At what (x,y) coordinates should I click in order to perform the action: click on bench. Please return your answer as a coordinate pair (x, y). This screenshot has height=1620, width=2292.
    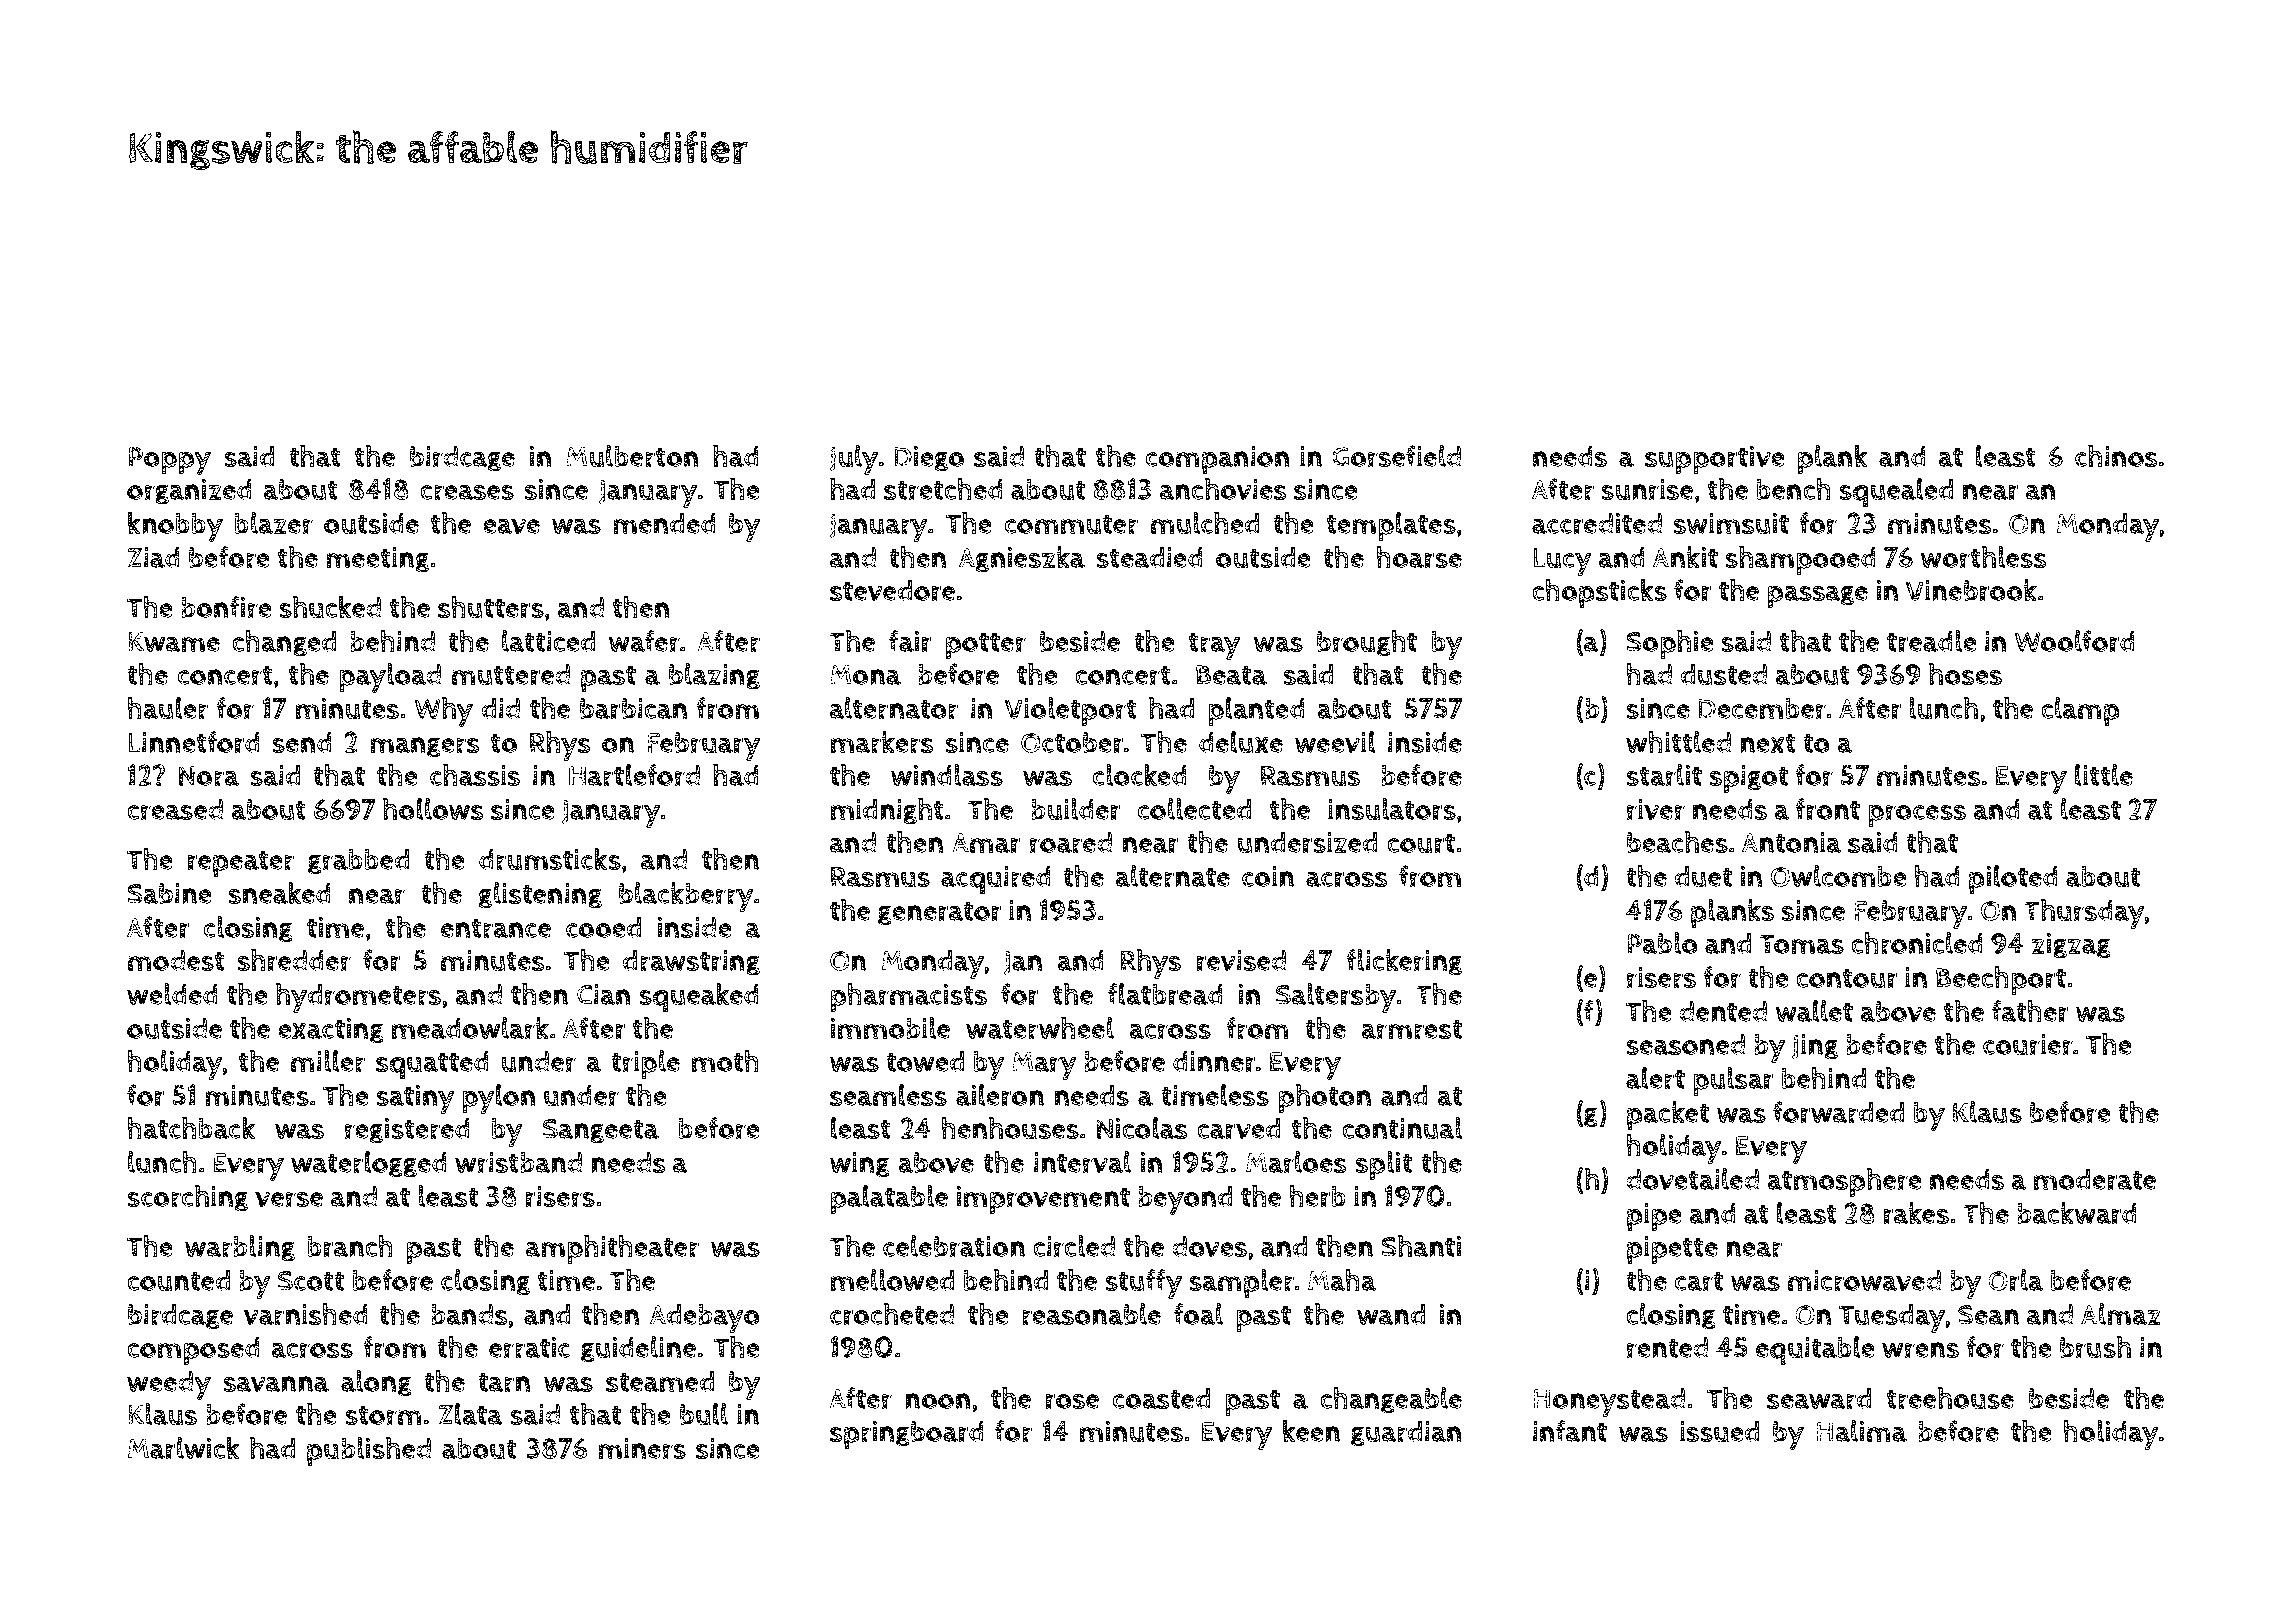
    Looking at the image, I should click on (1794, 489).
